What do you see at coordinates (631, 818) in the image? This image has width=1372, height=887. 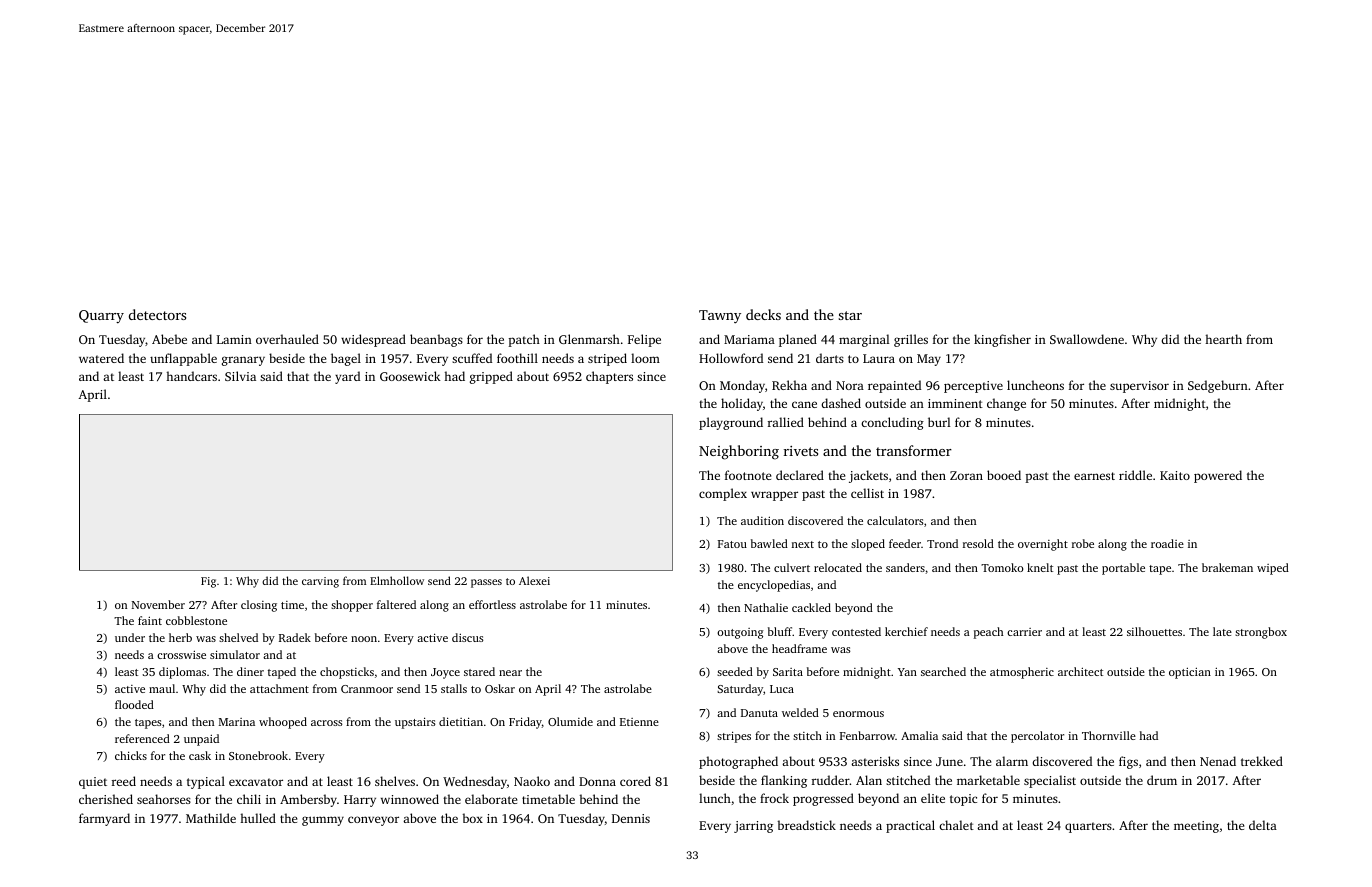 I see `Dennis` at bounding box center [631, 818].
